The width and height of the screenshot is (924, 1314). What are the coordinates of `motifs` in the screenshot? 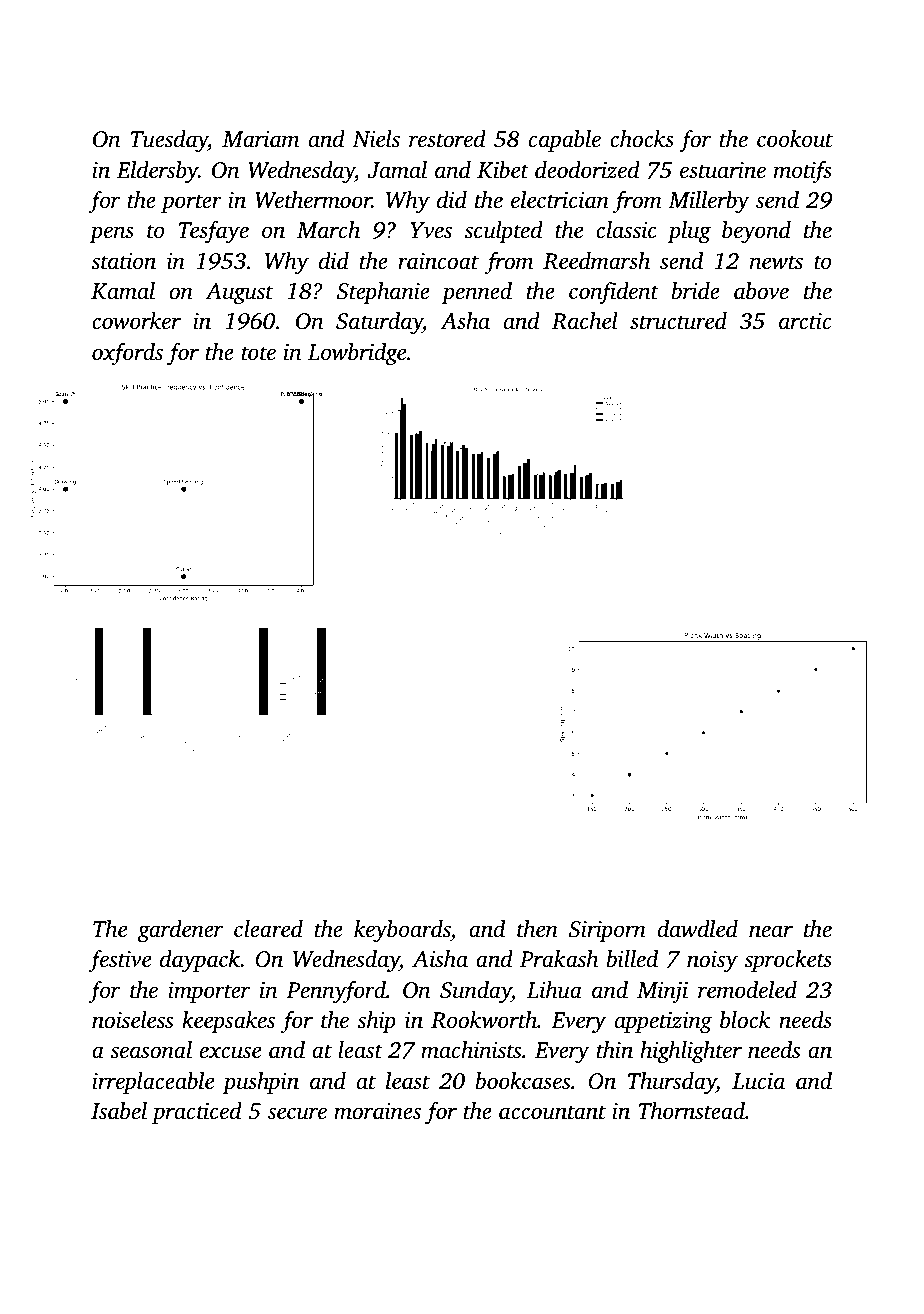 It's located at (803, 172).
